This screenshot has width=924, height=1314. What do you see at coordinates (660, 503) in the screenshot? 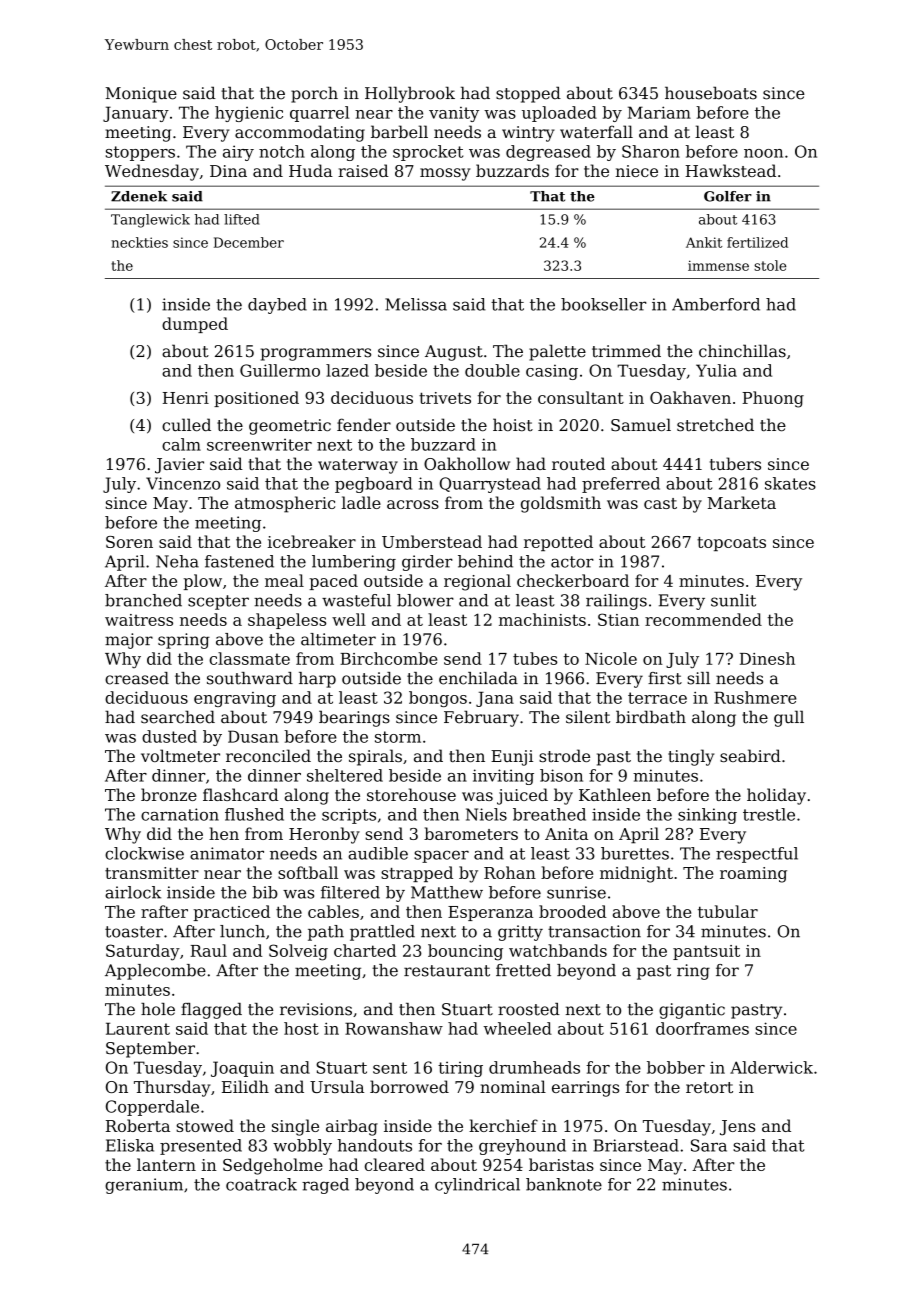
I see `cast` at bounding box center [660, 503].
